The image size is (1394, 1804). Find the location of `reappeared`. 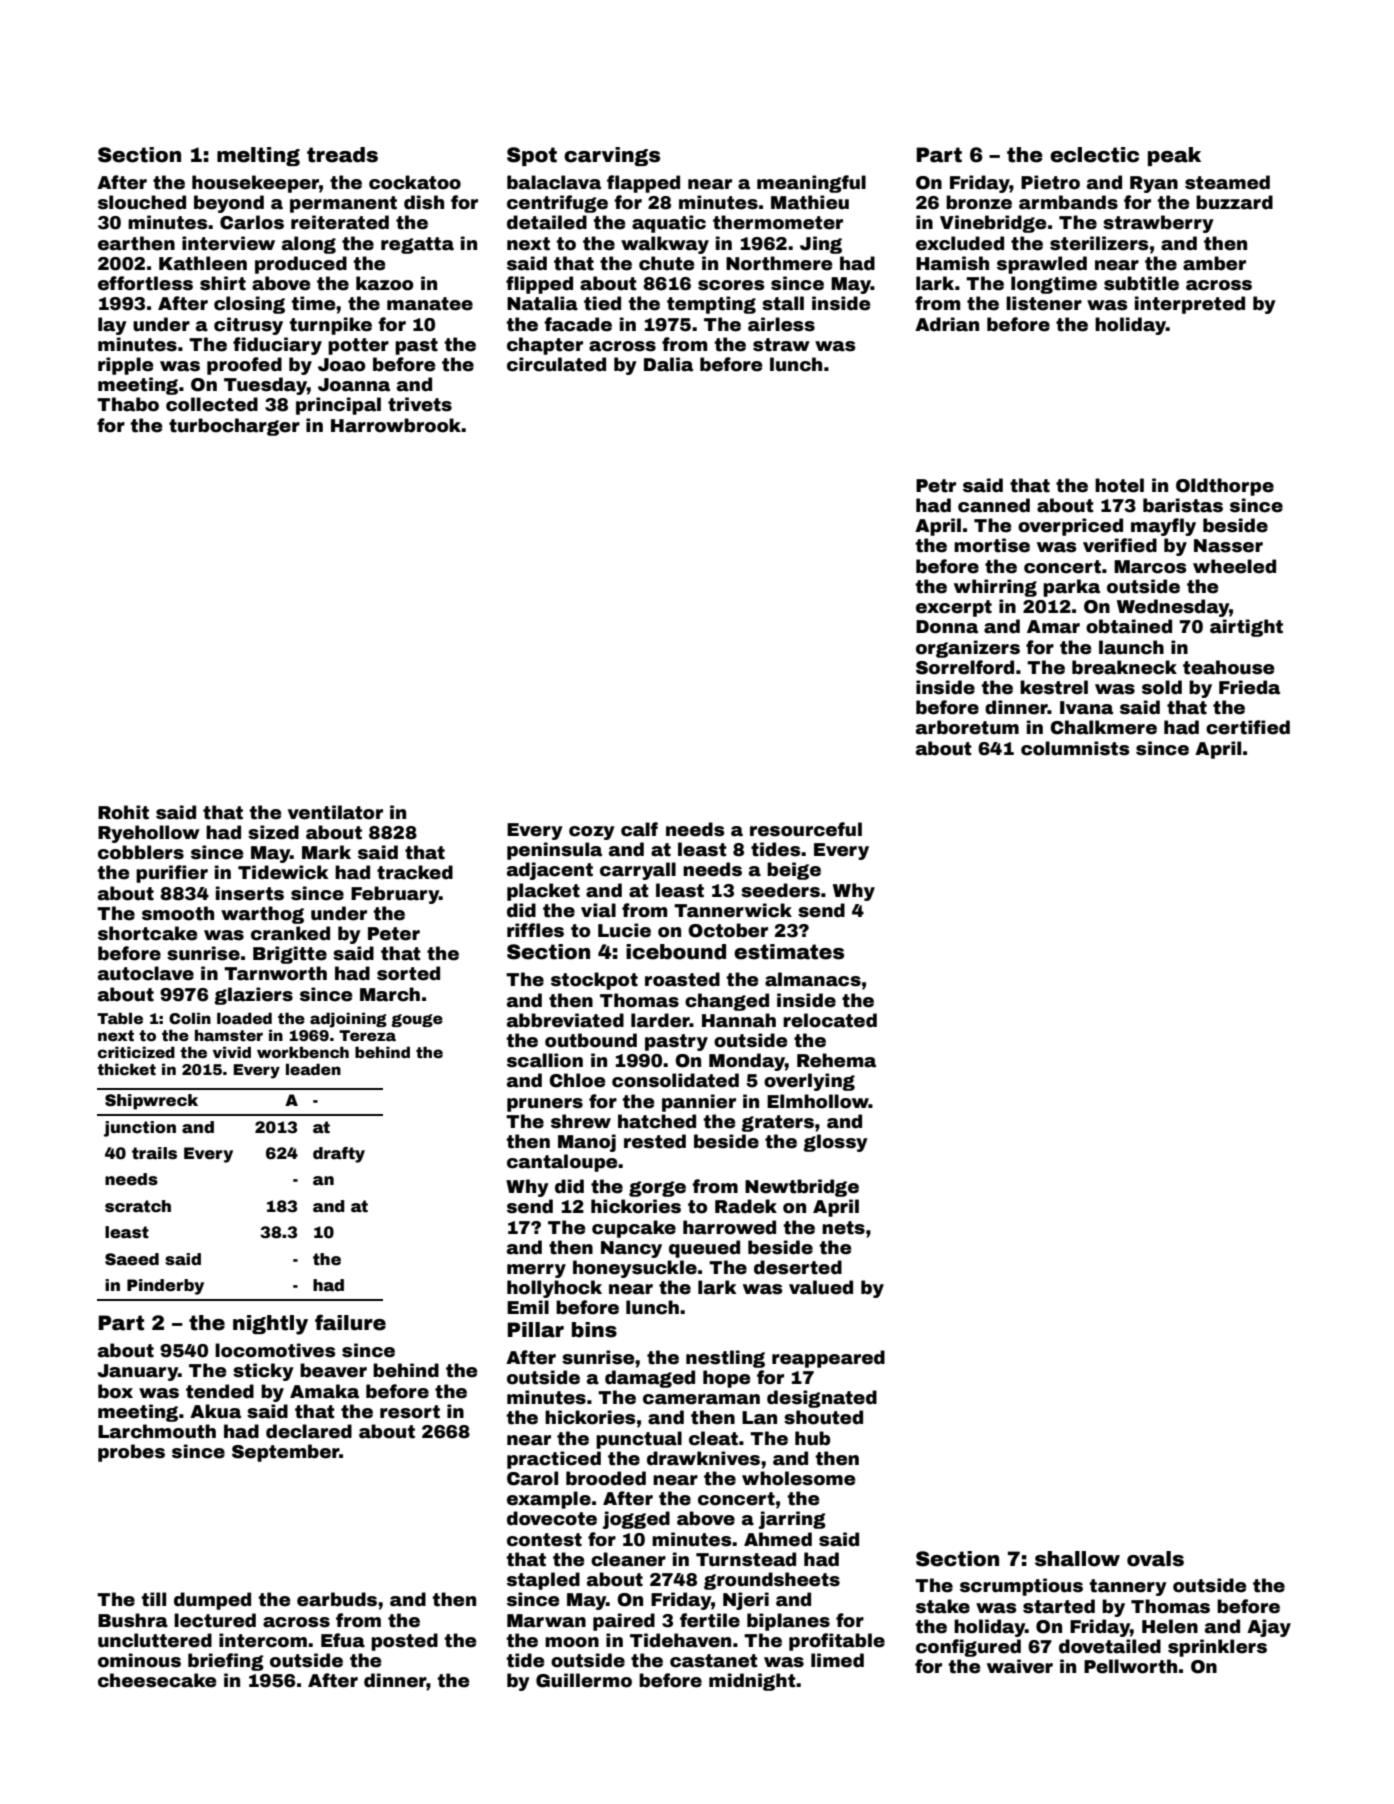

reappeared is located at coordinates (828, 1359).
